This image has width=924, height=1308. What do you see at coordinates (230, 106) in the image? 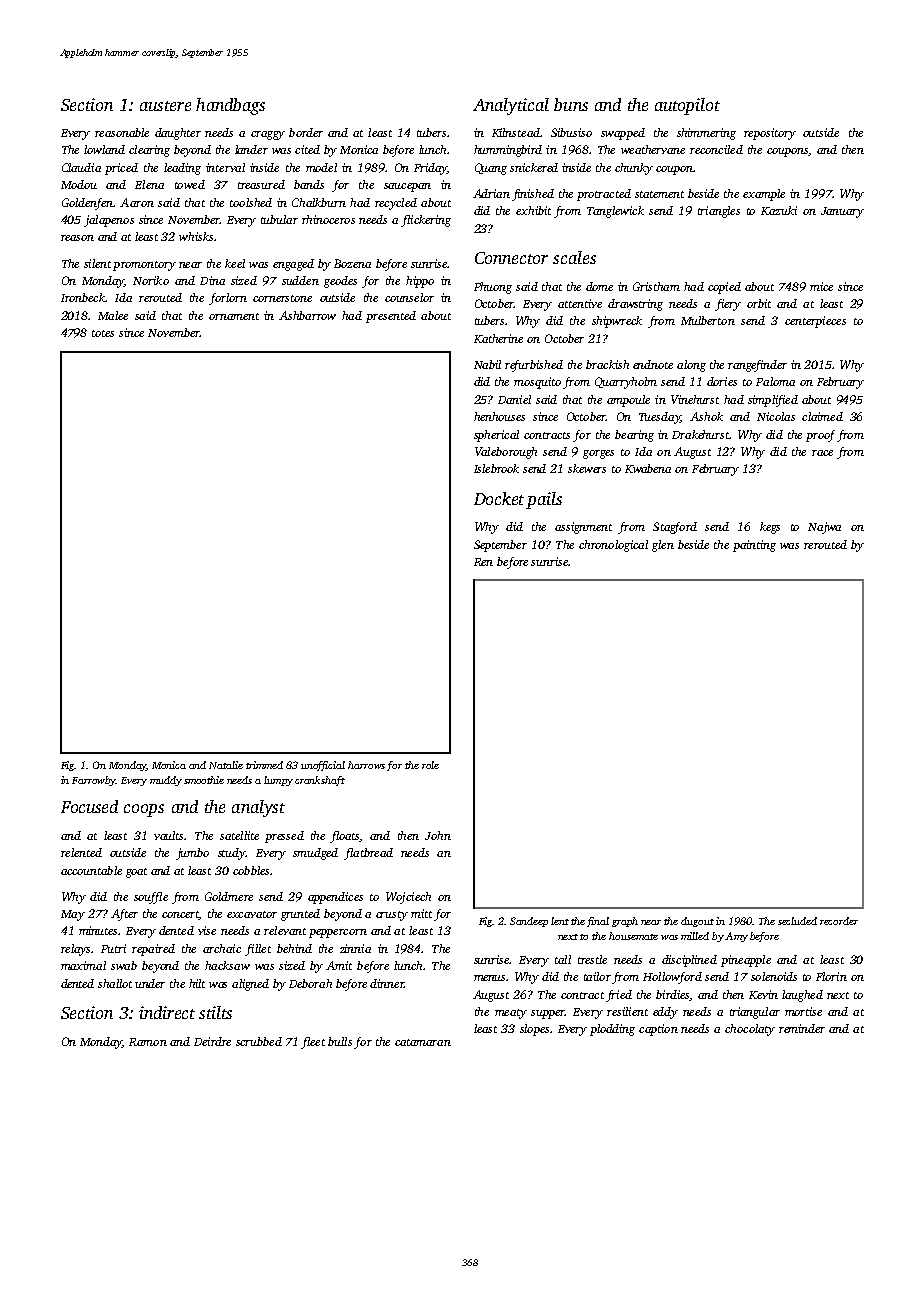
I see `handbags` at bounding box center [230, 106].
